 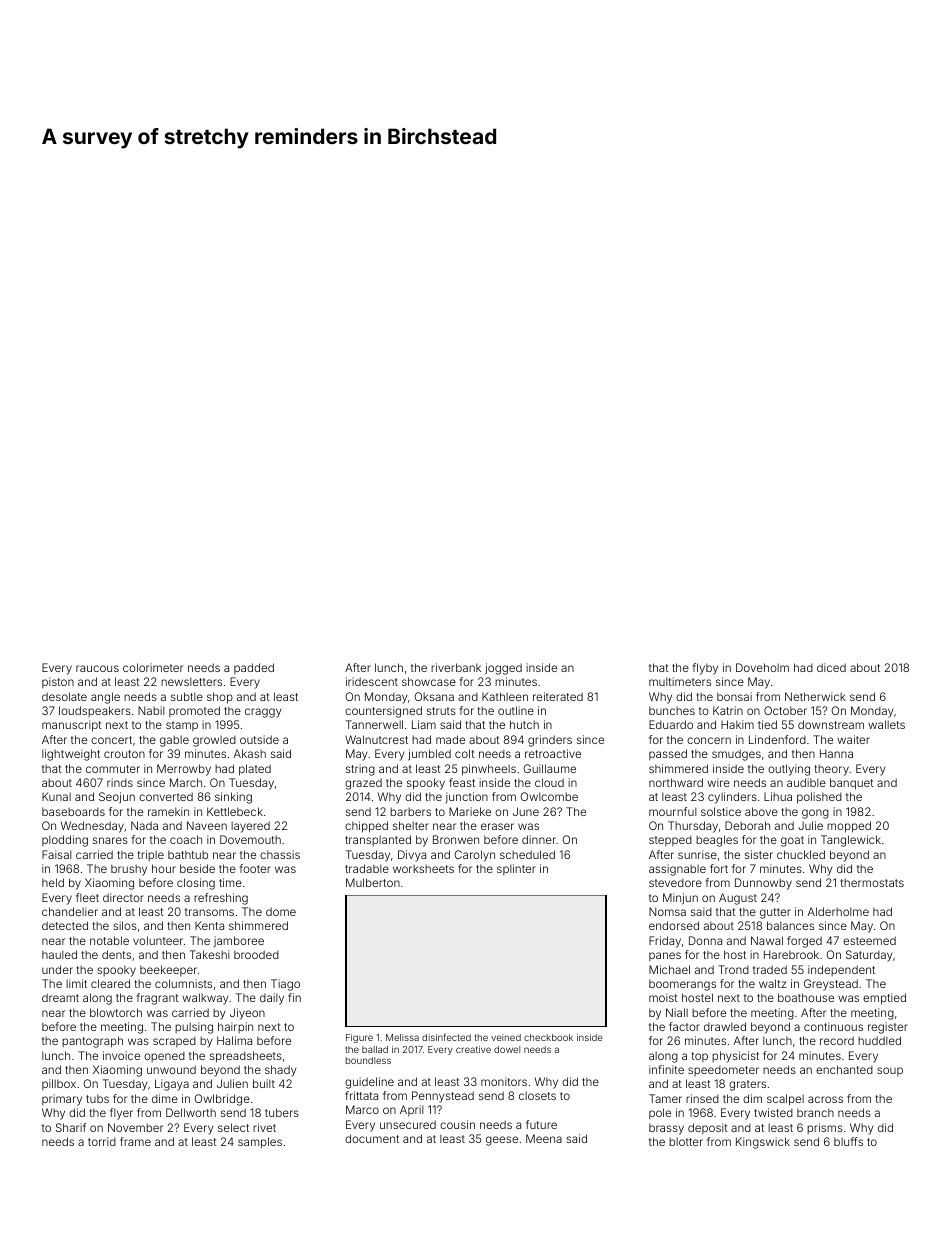 I want to click on cousin, so click(x=457, y=1124).
